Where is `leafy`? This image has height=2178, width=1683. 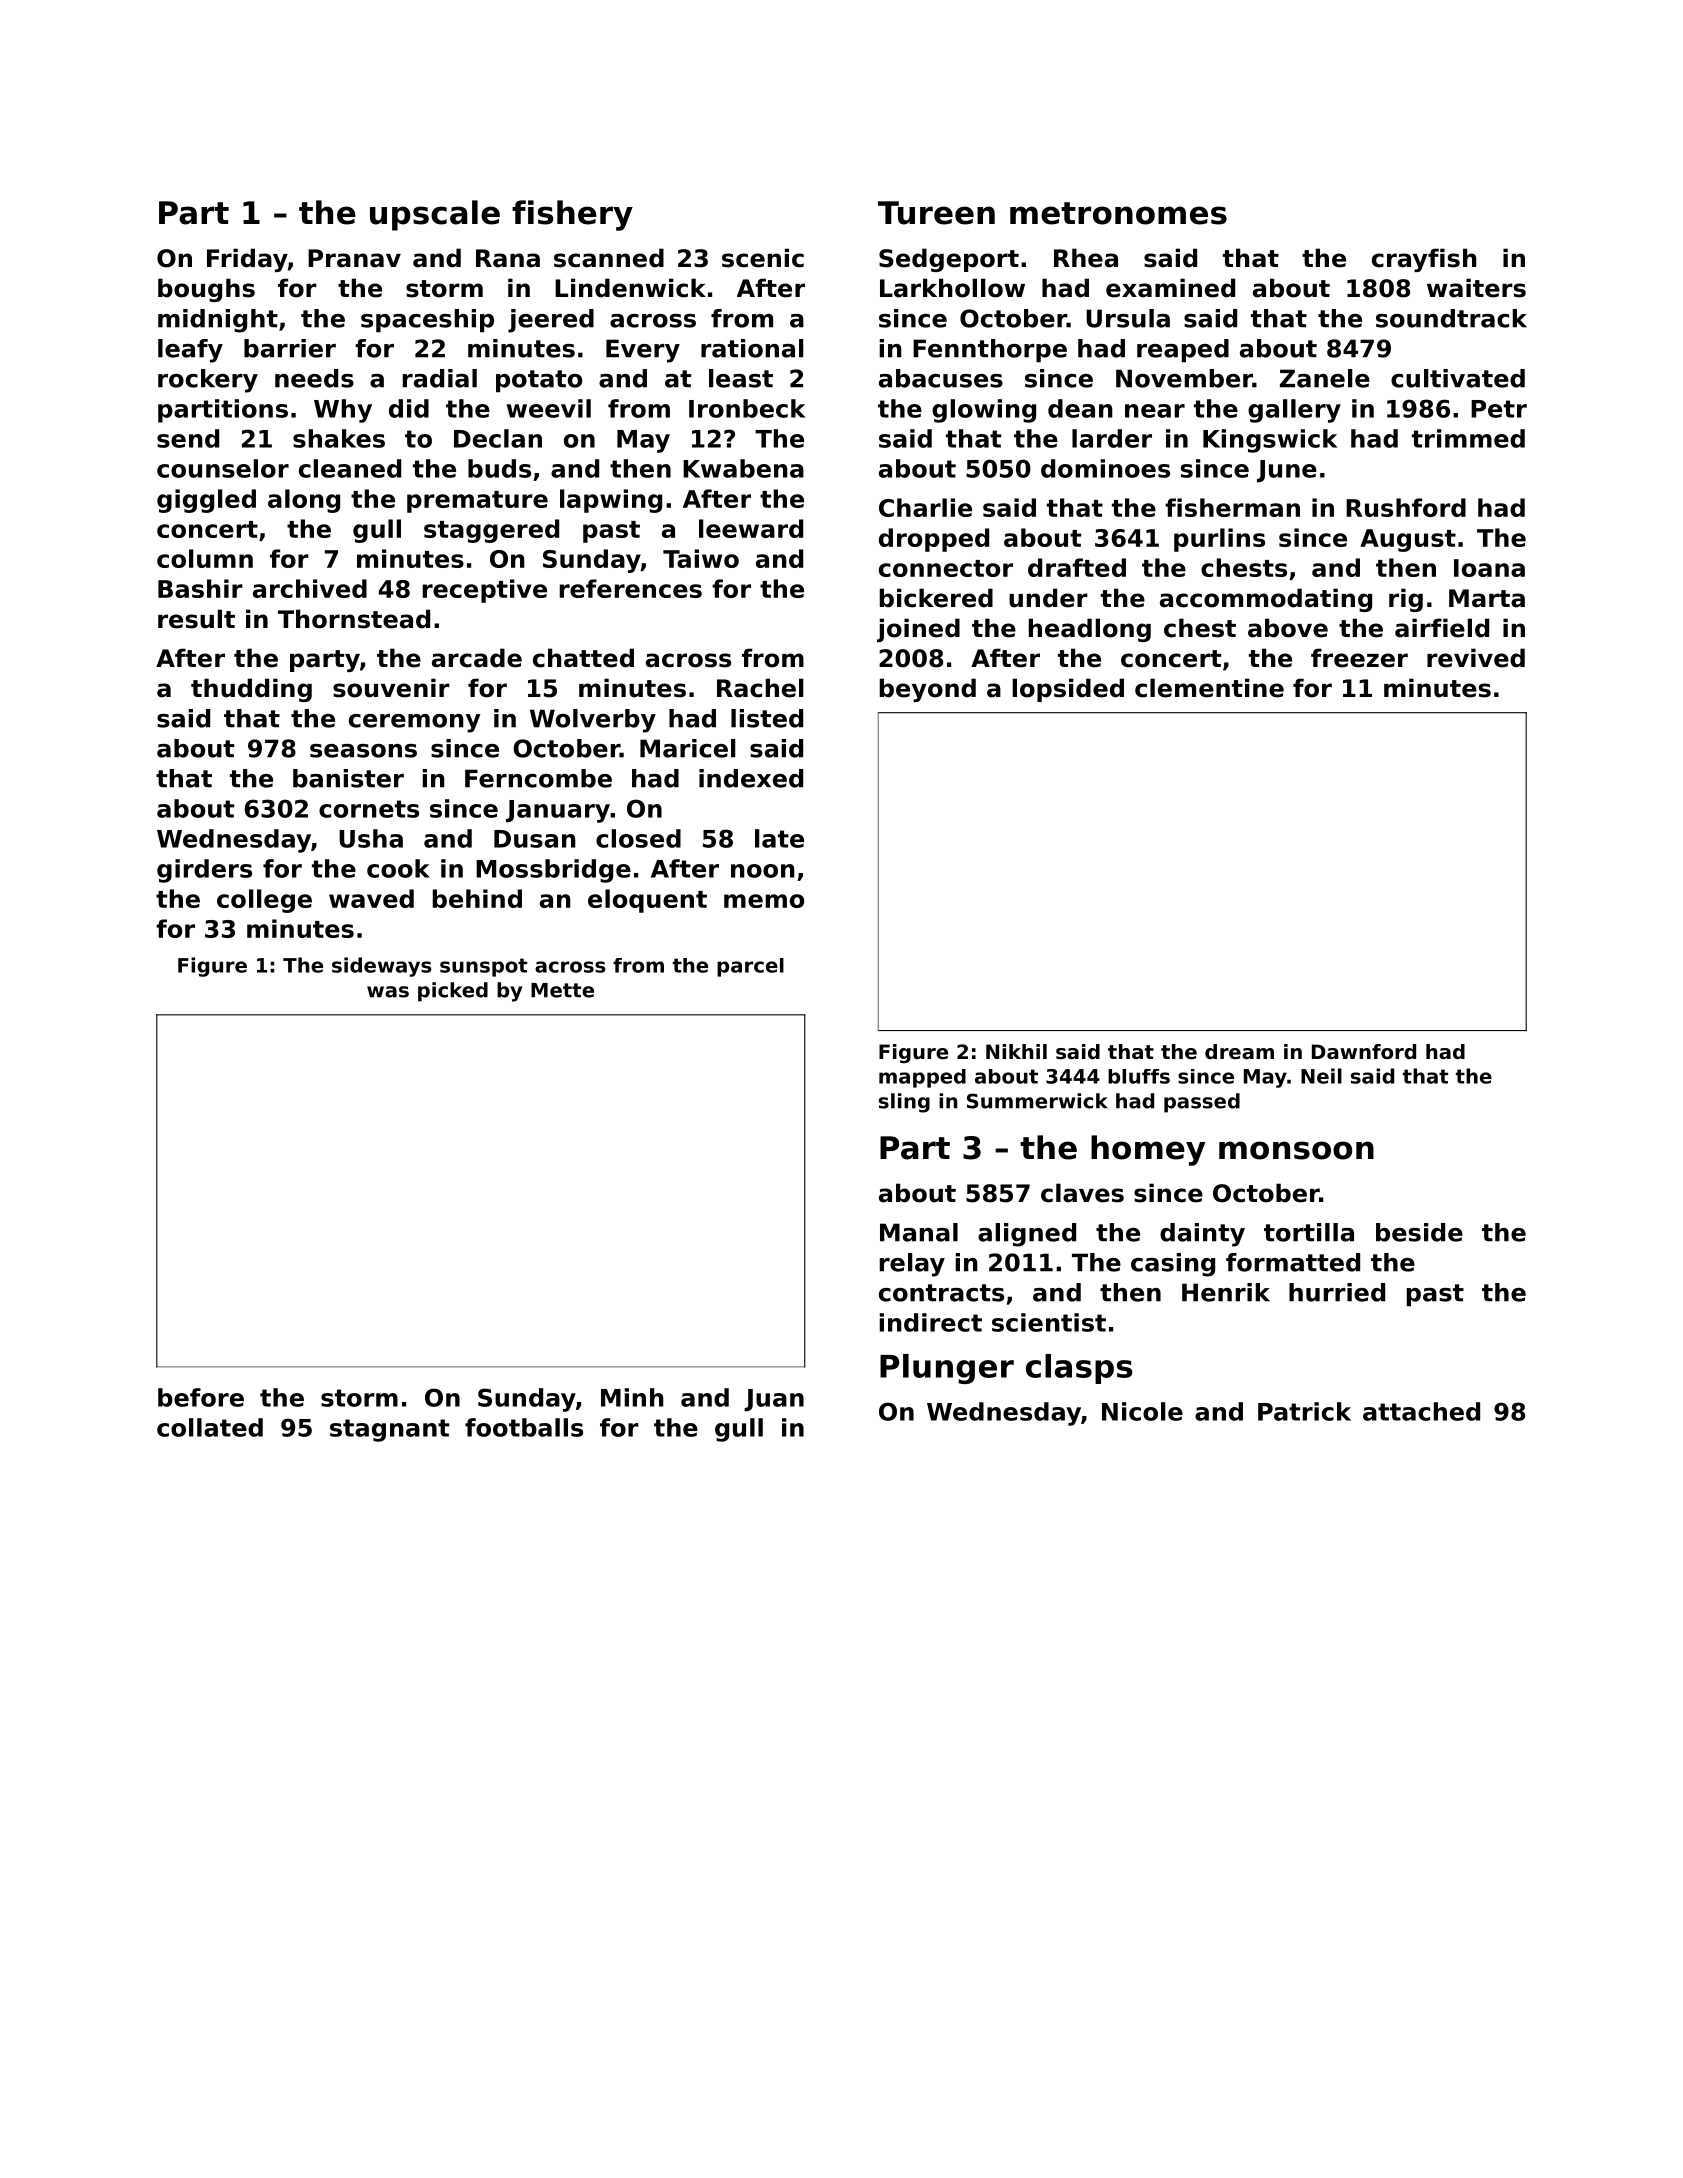
leafy is located at coordinates (190, 351).
